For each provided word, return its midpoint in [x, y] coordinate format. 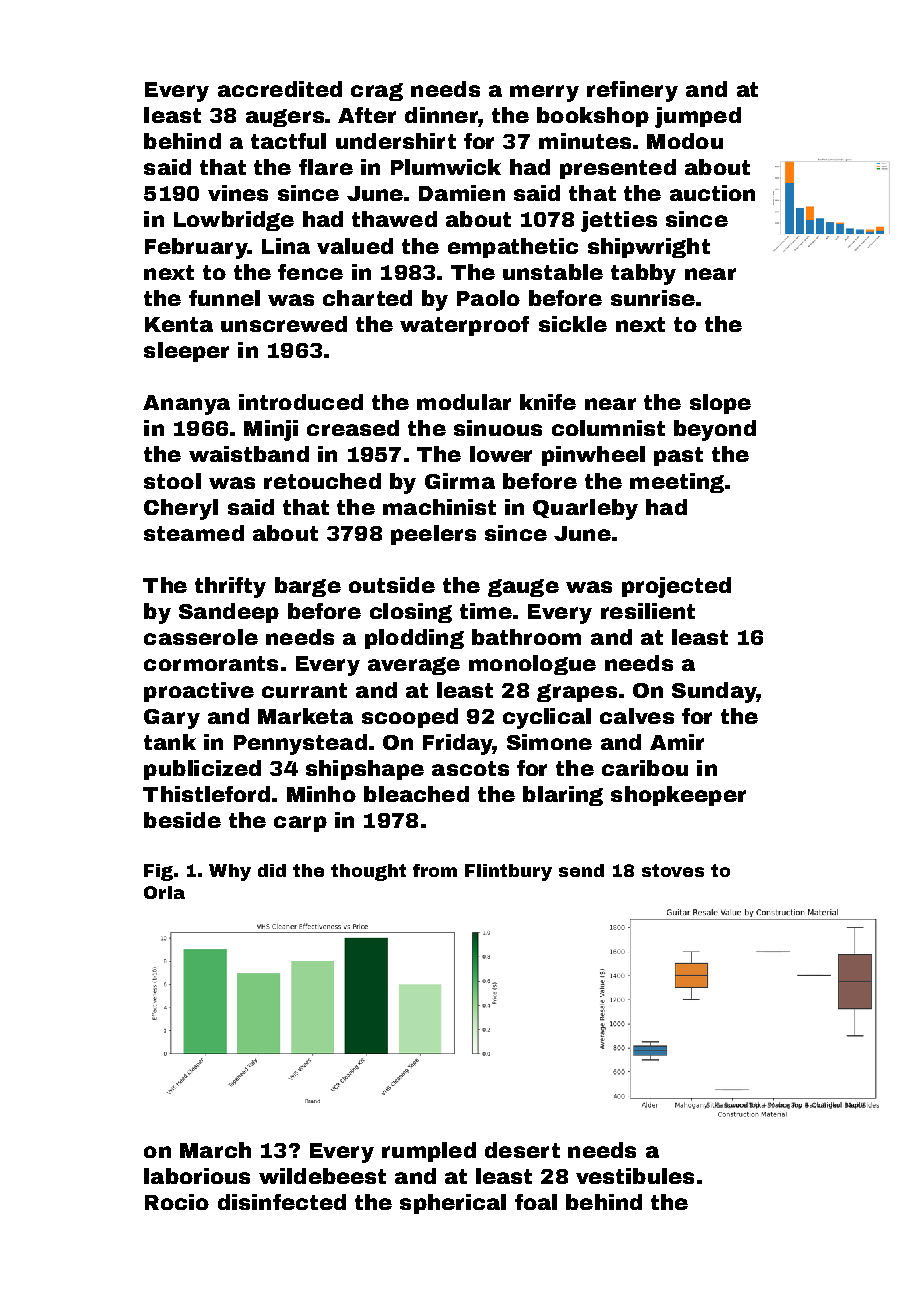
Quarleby [585, 509]
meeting [677, 483]
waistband [249, 454]
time [486, 611]
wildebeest [322, 1176]
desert [522, 1150]
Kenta [179, 324]
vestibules [635, 1176]
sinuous [498, 428]
